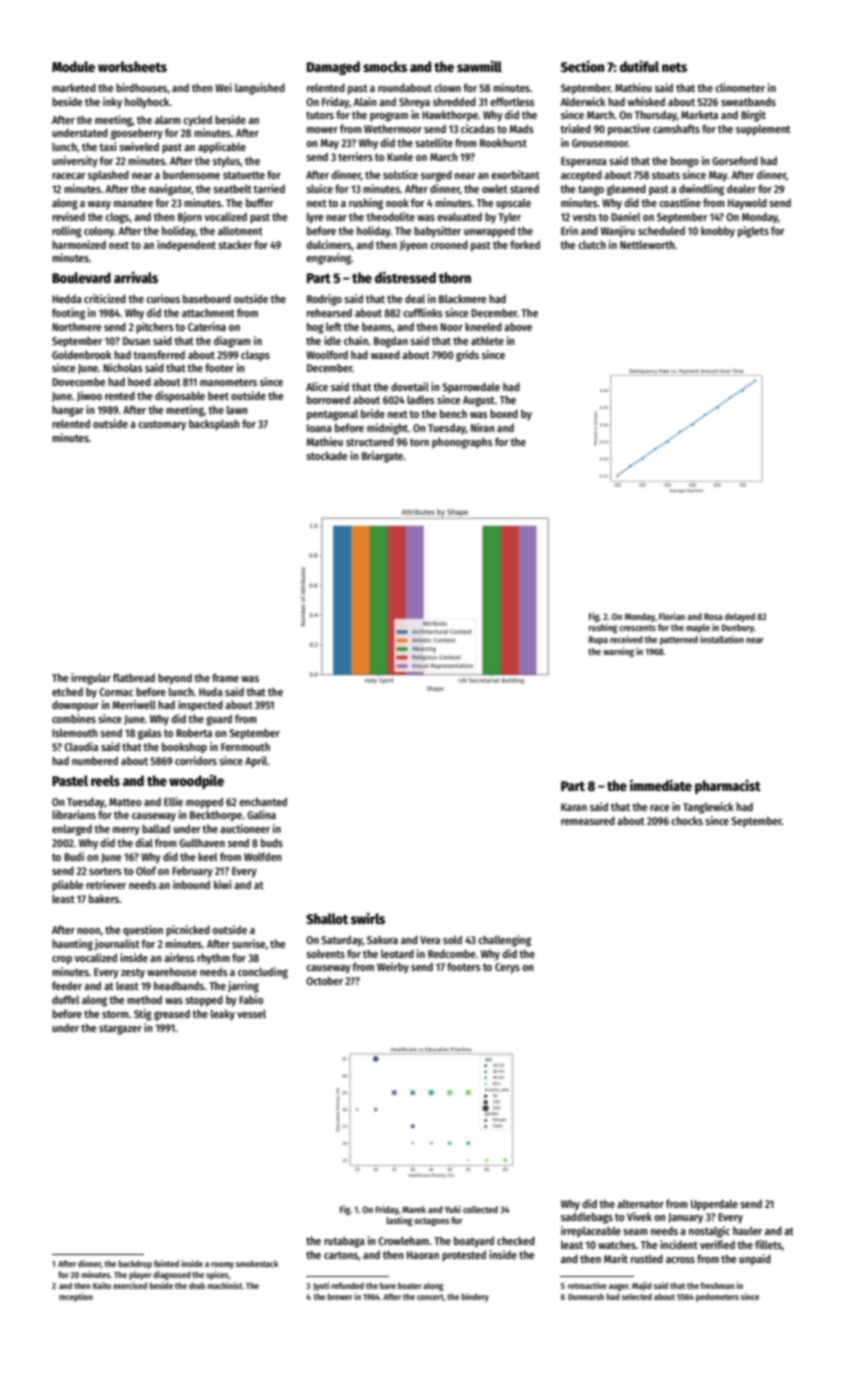  What do you see at coordinates (245, 828) in the screenshot?
I see `auctioneer` at bounding box center [245, 828].
